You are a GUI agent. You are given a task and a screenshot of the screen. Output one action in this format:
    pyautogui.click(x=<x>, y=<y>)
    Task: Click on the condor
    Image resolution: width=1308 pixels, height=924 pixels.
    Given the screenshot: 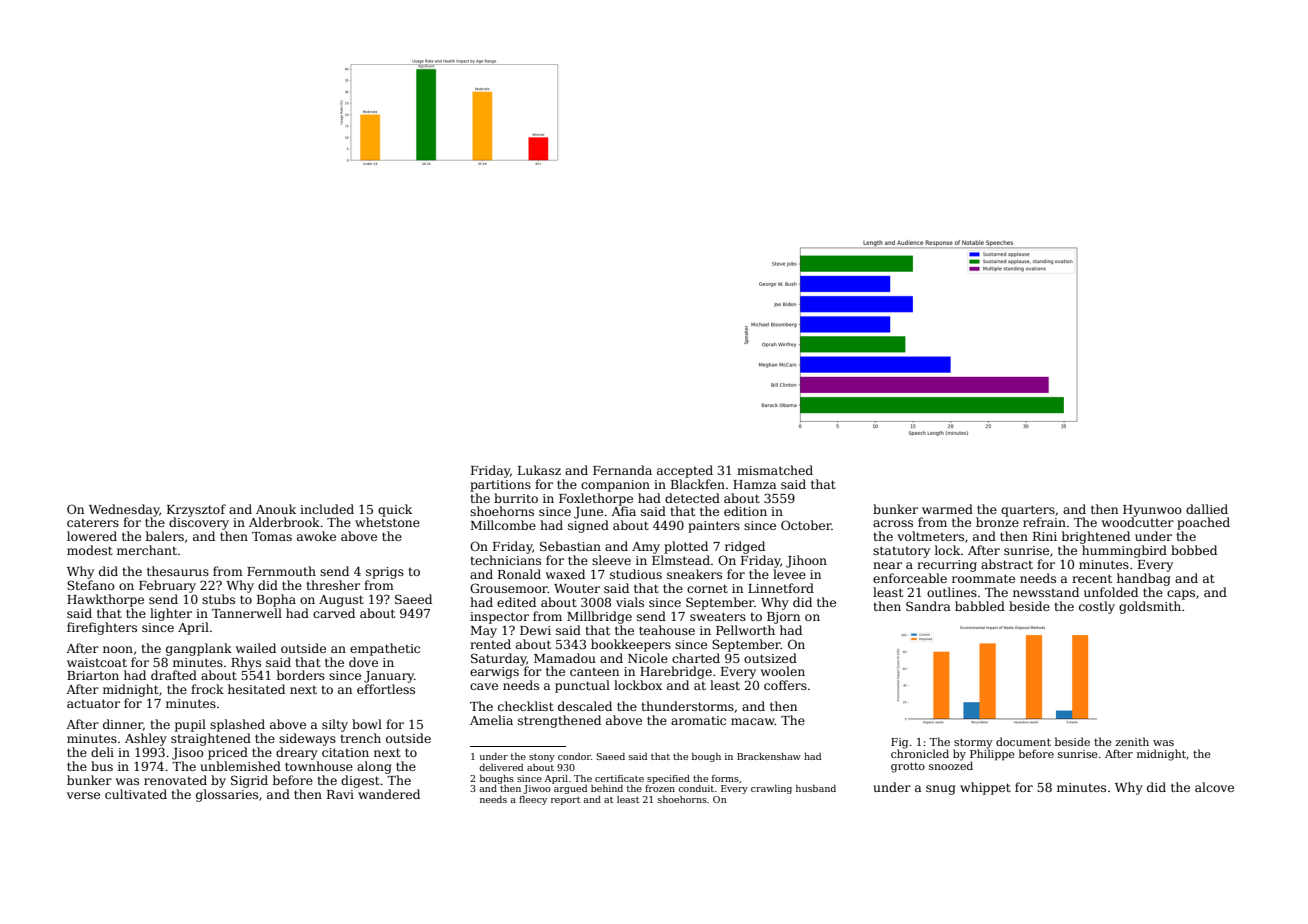 What is the action you would take?
    pyautogui.click(x=574, y=756)
